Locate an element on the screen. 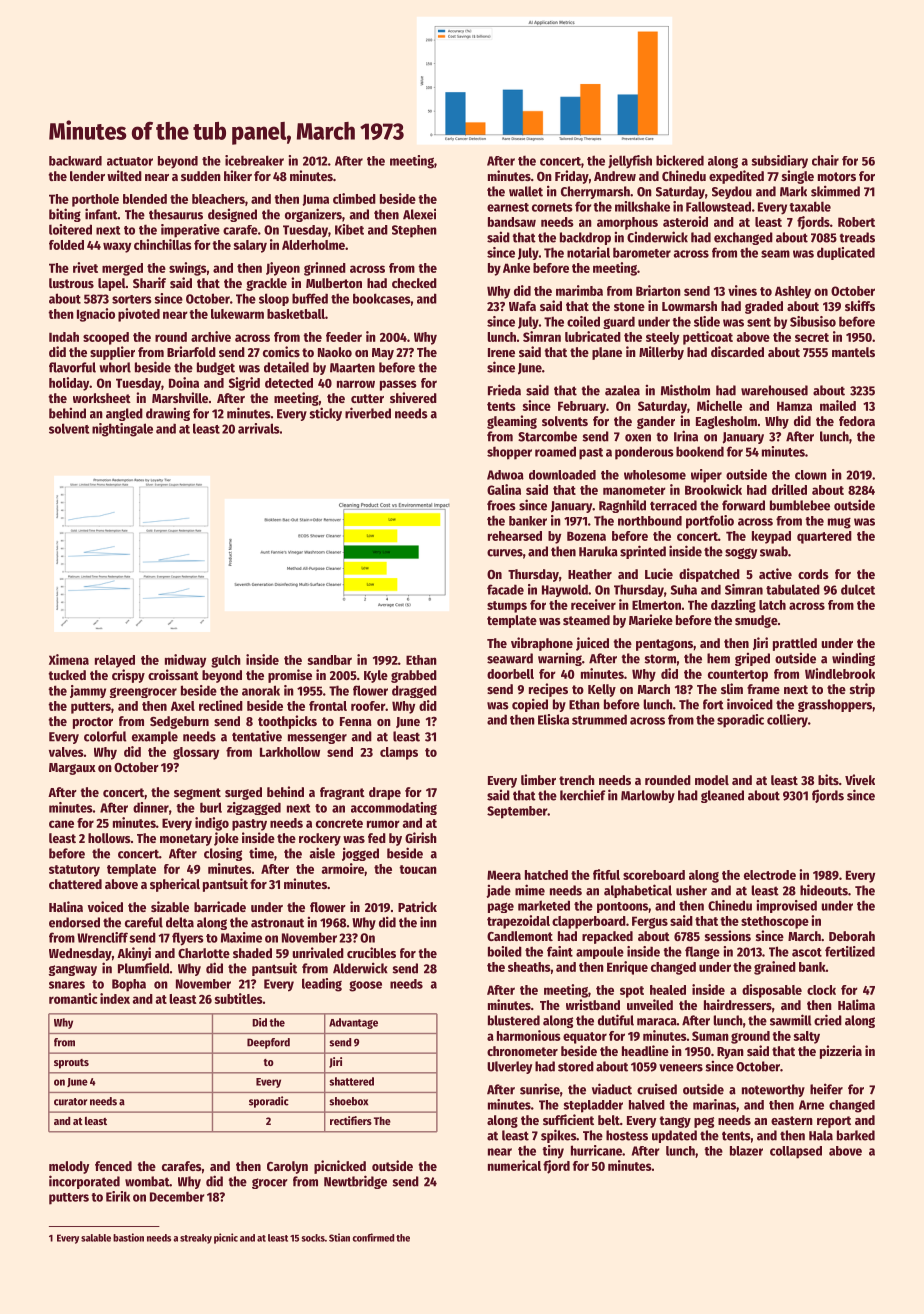  tiny is located at coordinates (553, 1152).
